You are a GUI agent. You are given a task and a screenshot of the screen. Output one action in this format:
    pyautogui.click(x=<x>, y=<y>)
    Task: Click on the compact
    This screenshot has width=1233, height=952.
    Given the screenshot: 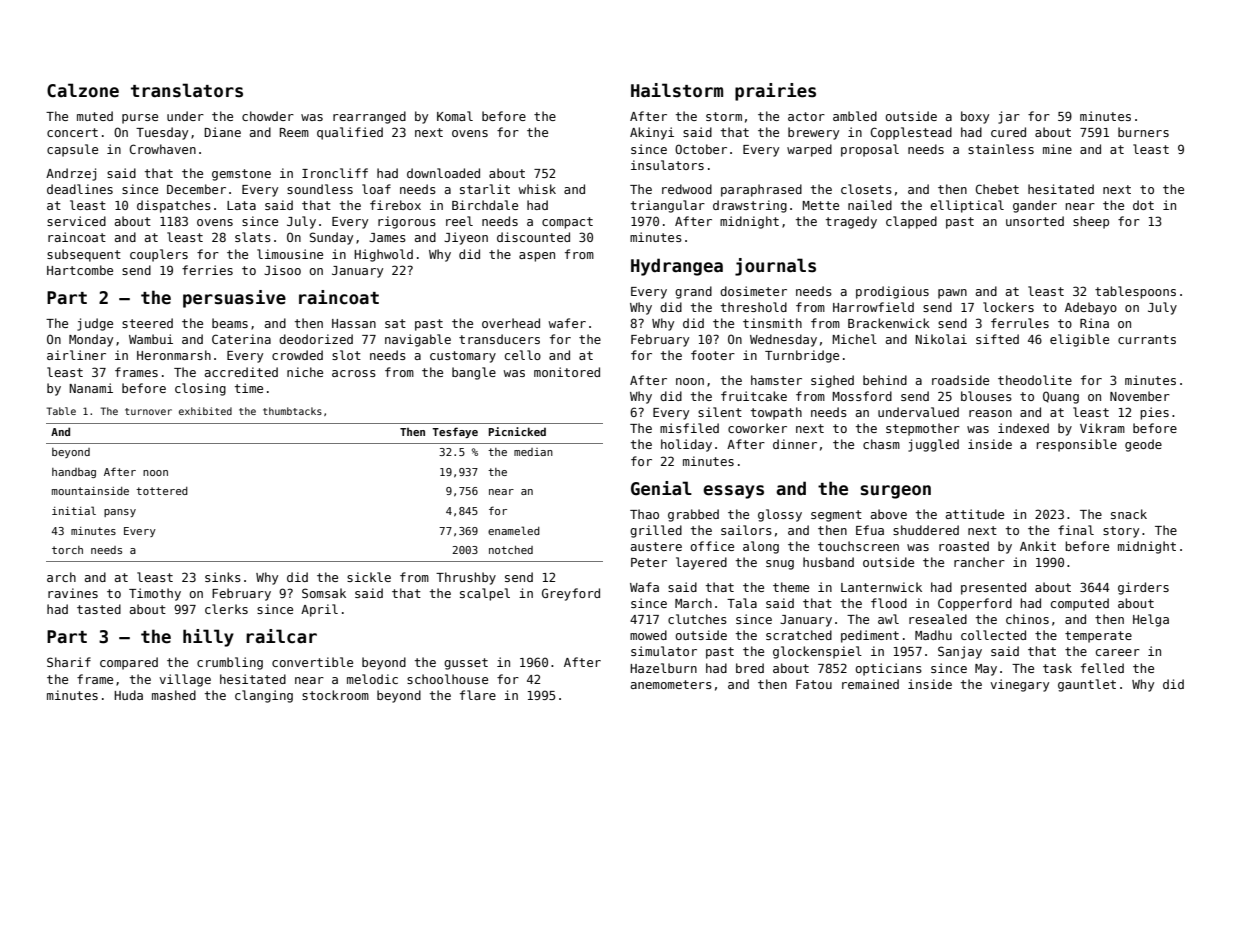 What is the action you would take?
    pyautogui.click(x=567, y=223)
